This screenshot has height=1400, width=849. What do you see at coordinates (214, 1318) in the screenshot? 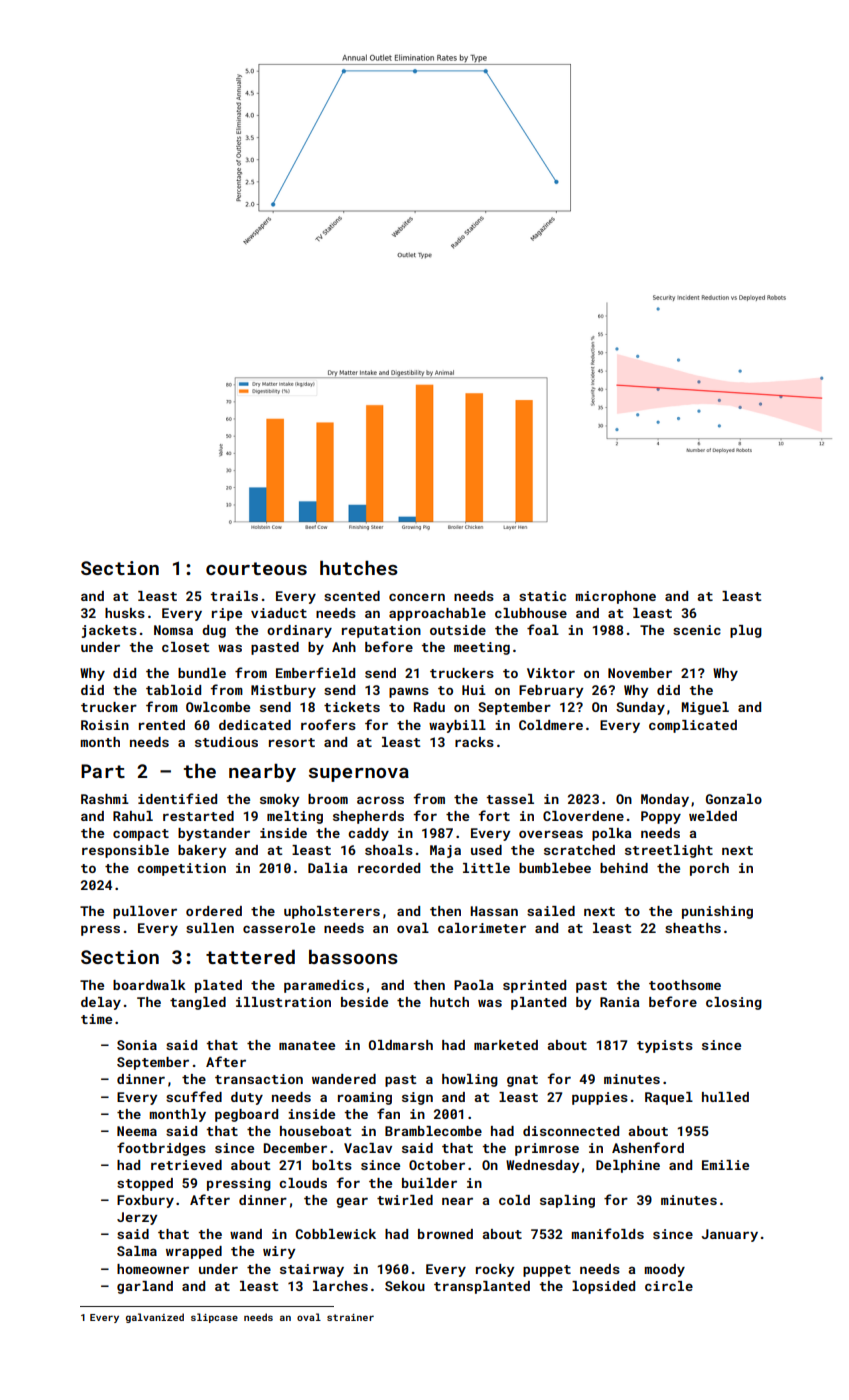
I see `slipcase` at bounding box center [214, 1318].
